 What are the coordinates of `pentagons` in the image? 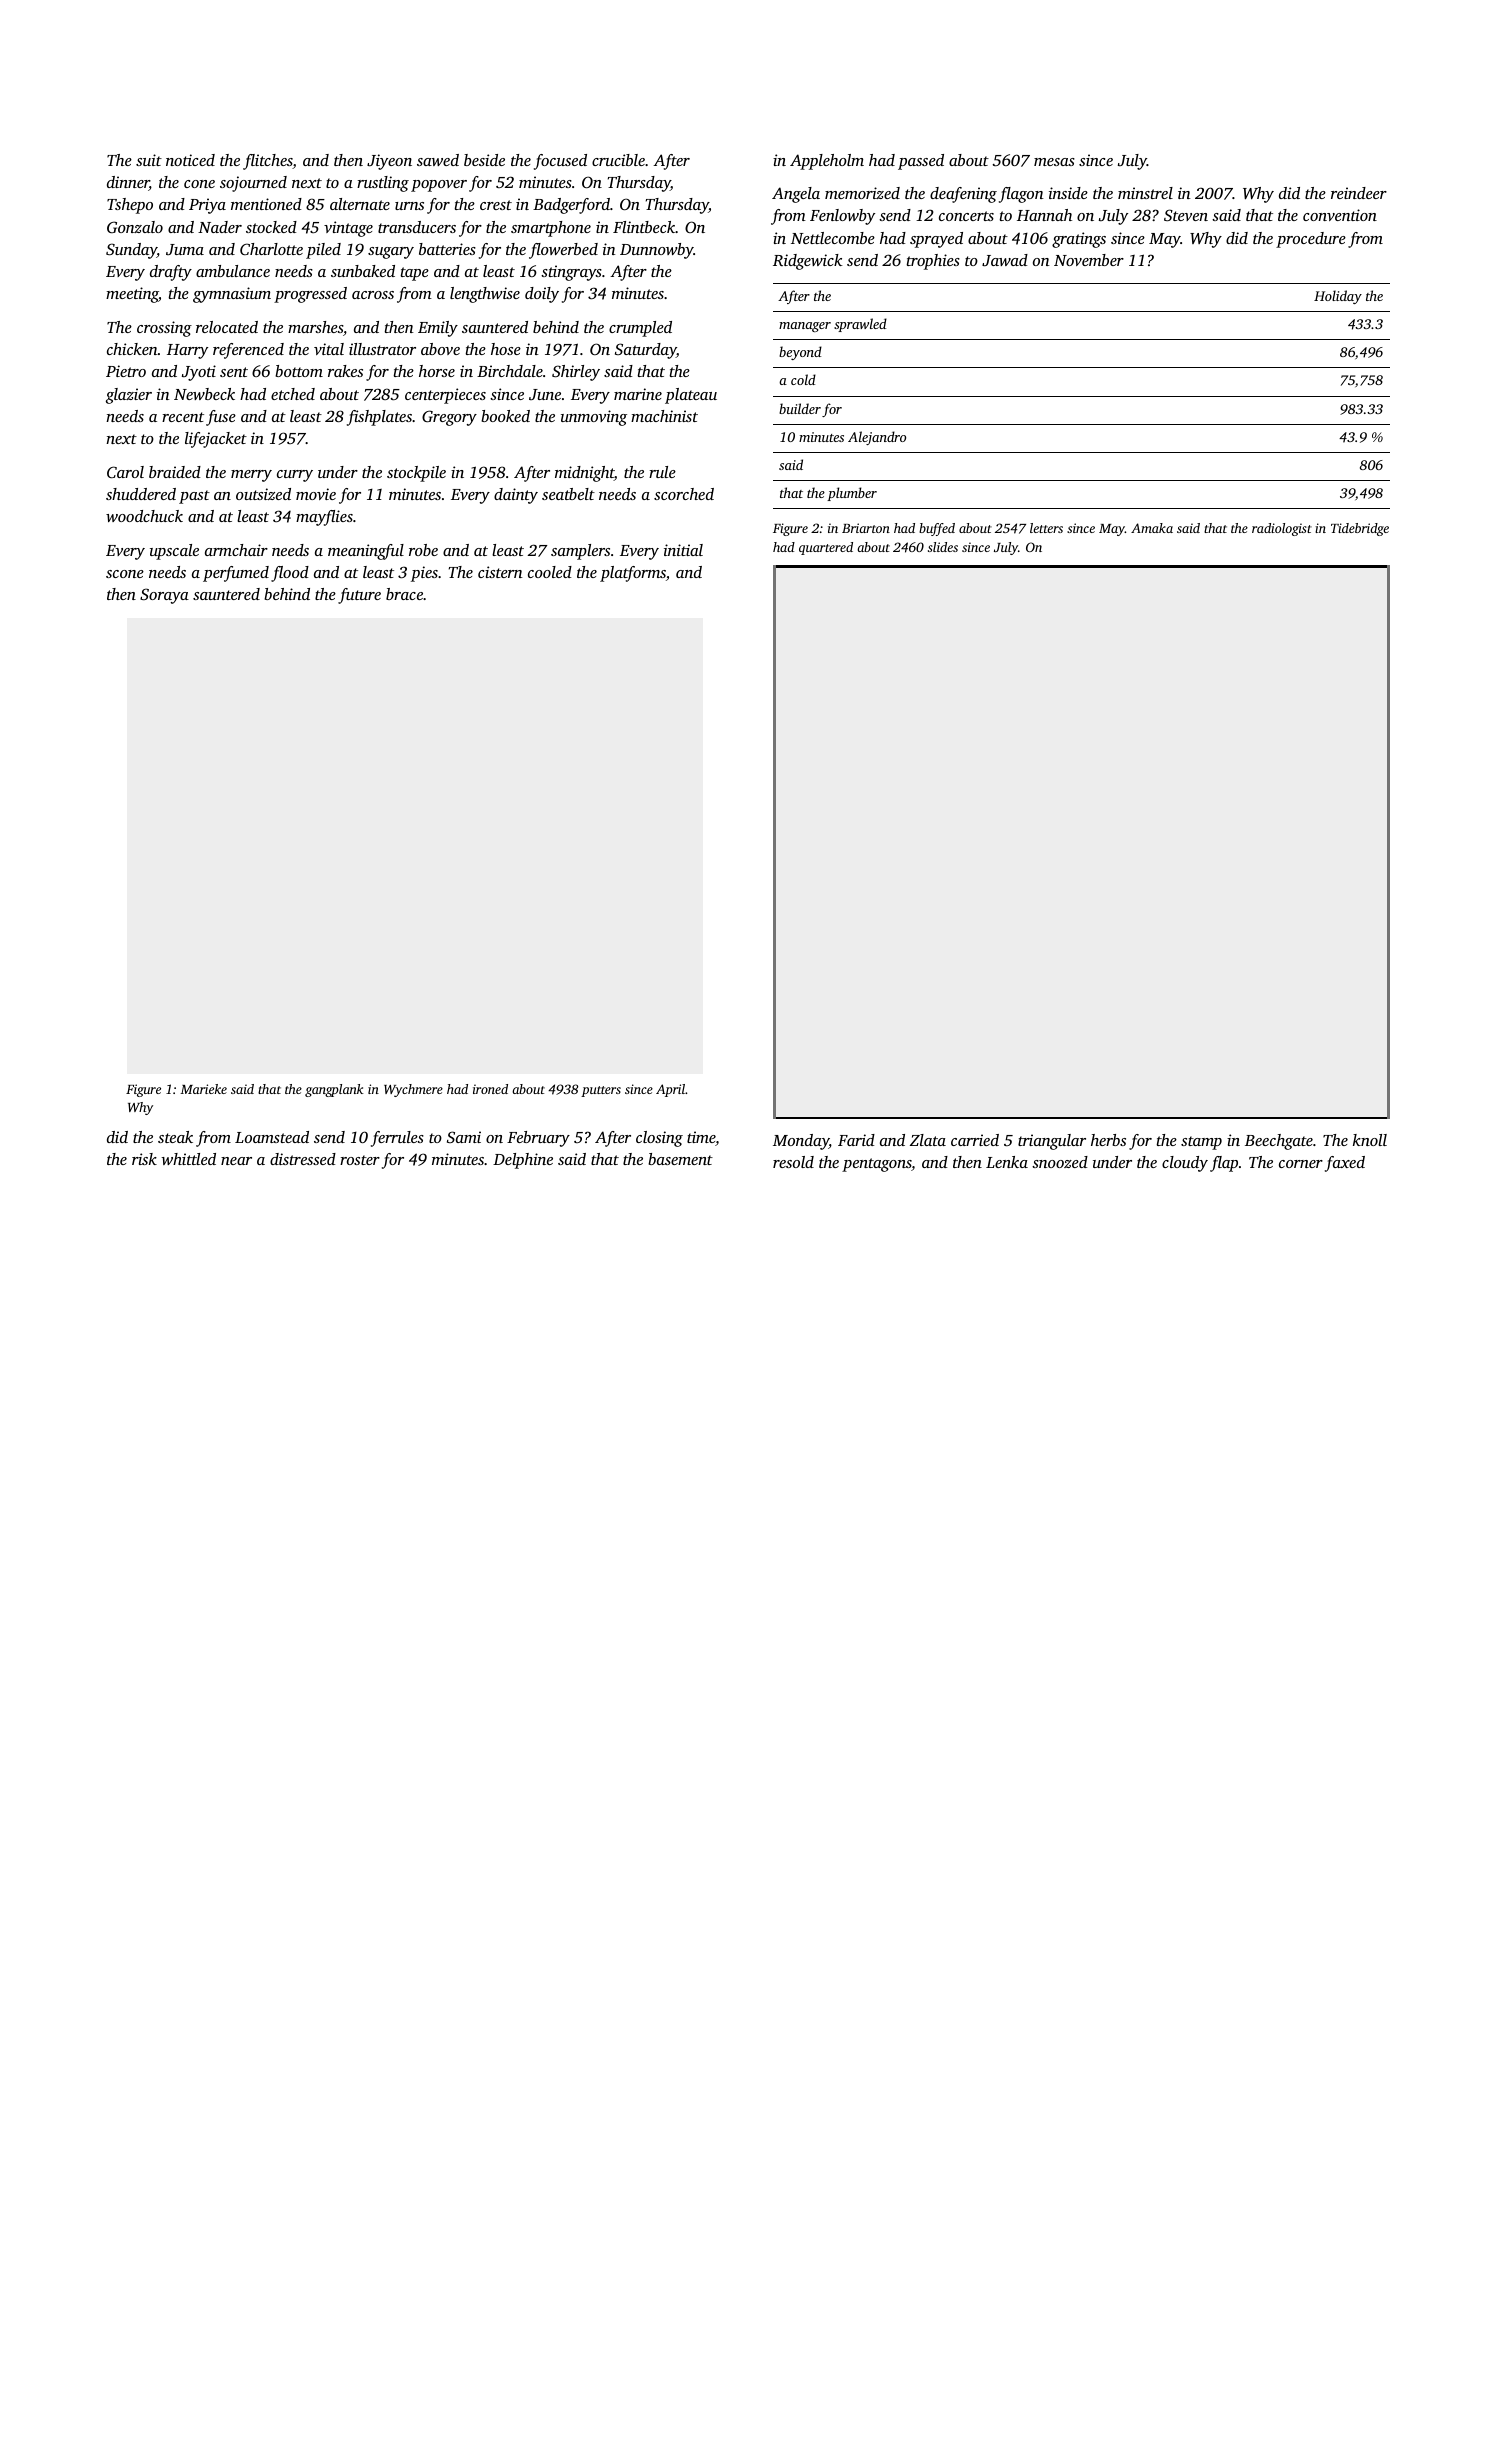 It's located at (877, 1165).
